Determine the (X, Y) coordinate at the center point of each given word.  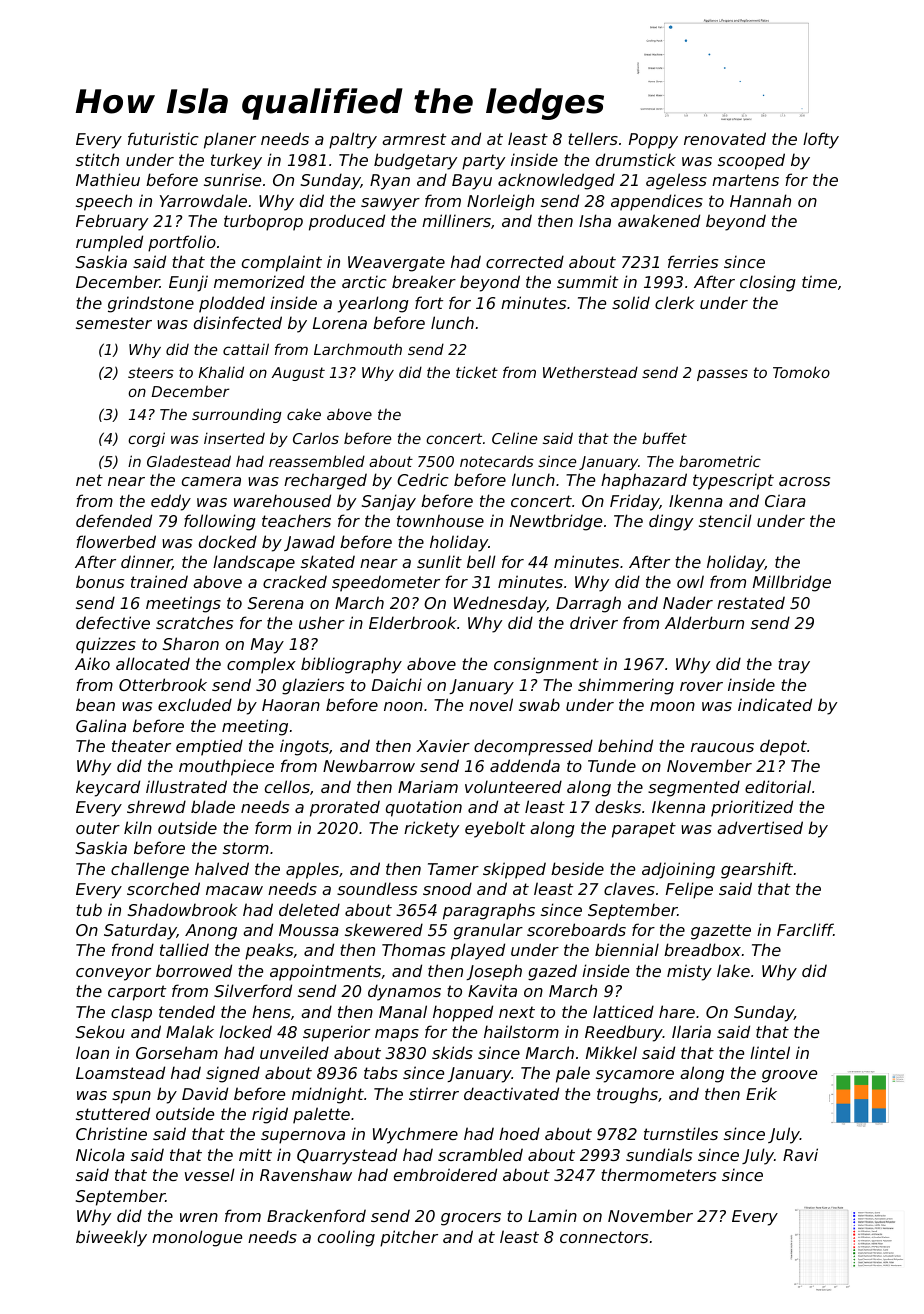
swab (539, 704)
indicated (775, 704)
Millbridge (792, 583)
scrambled (480, 1154)
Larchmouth (358, 349)
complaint (282, 263)
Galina (101, 725)
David (205, 1093)
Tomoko (801, 372)
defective (113, 622)
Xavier (443, 745)
